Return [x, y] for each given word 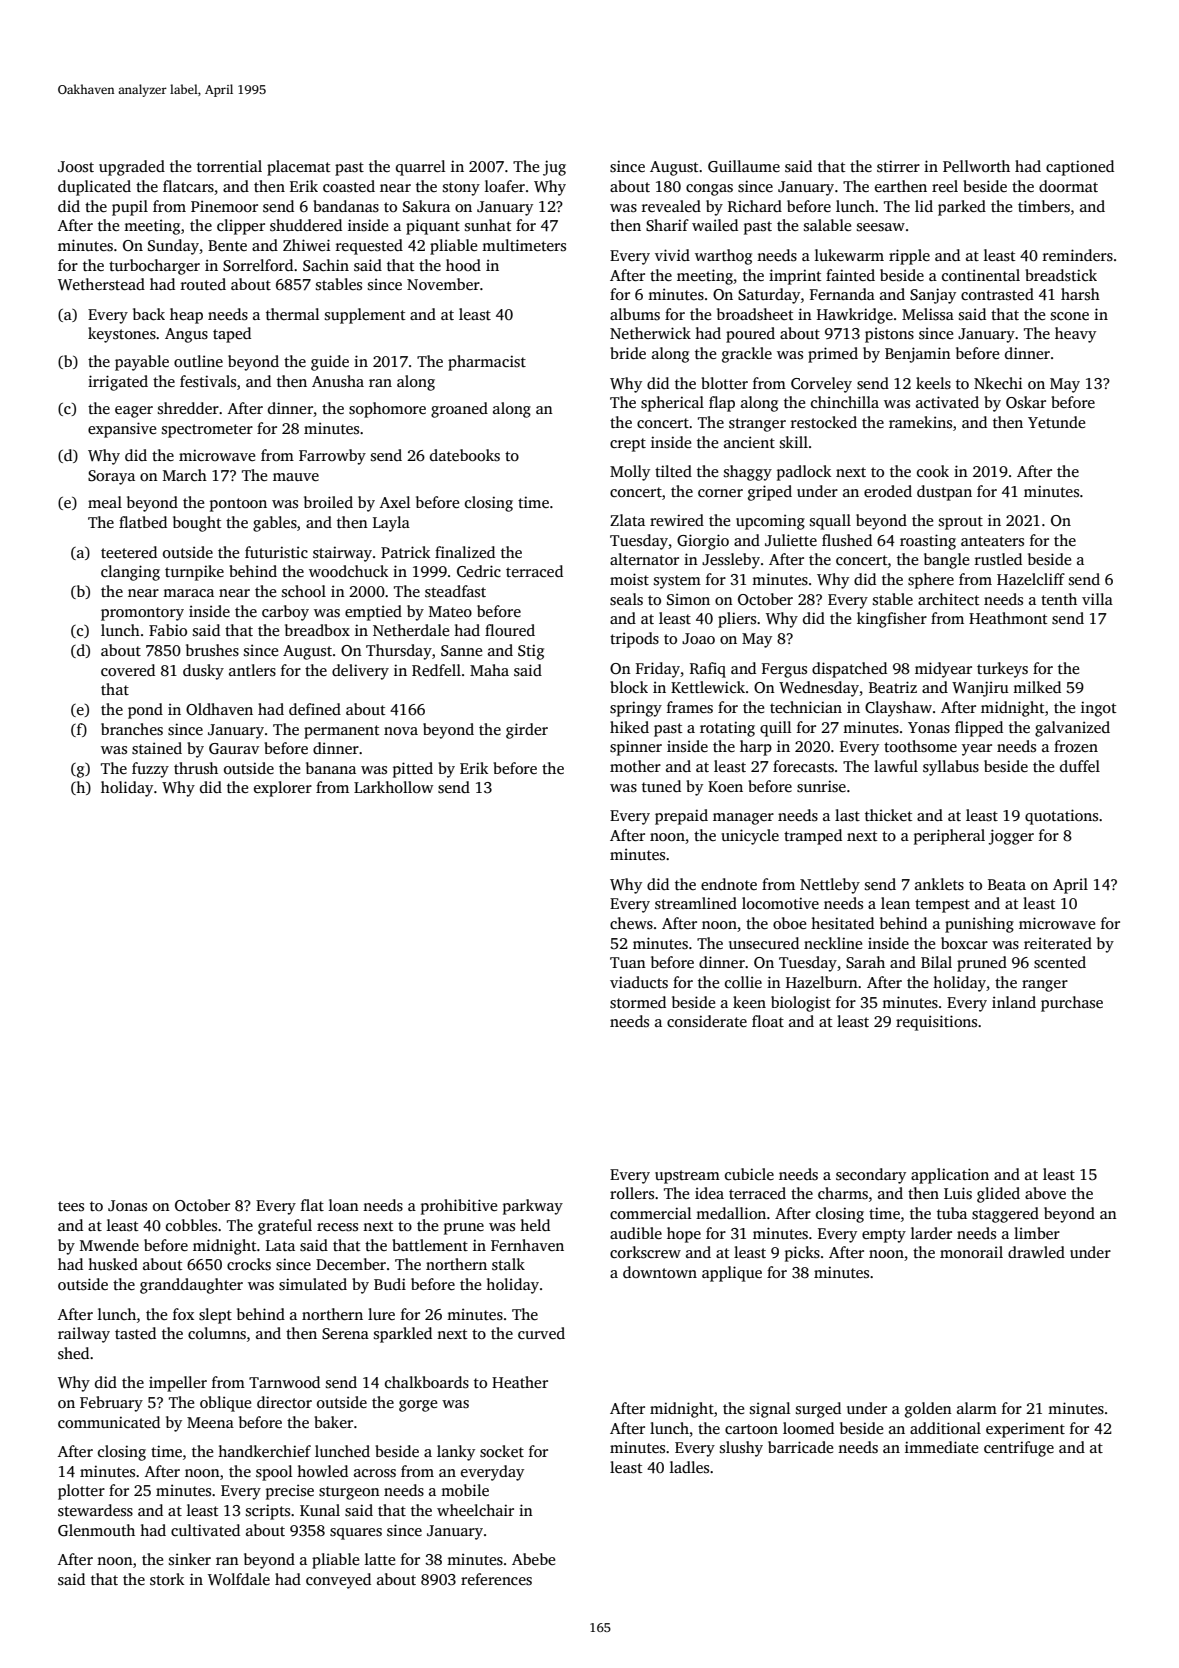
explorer [283, 789]
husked [113, 1264]
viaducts [639, 982]
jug [554, 168]
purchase [1072, 1004]
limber [1037, 1233]
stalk [508, 1264]
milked [1037, 687]
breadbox [317, 630]
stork [167, 1579]
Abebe [533, 1559]
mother [635, 766]
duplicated [94, 188]
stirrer [898, 166]
